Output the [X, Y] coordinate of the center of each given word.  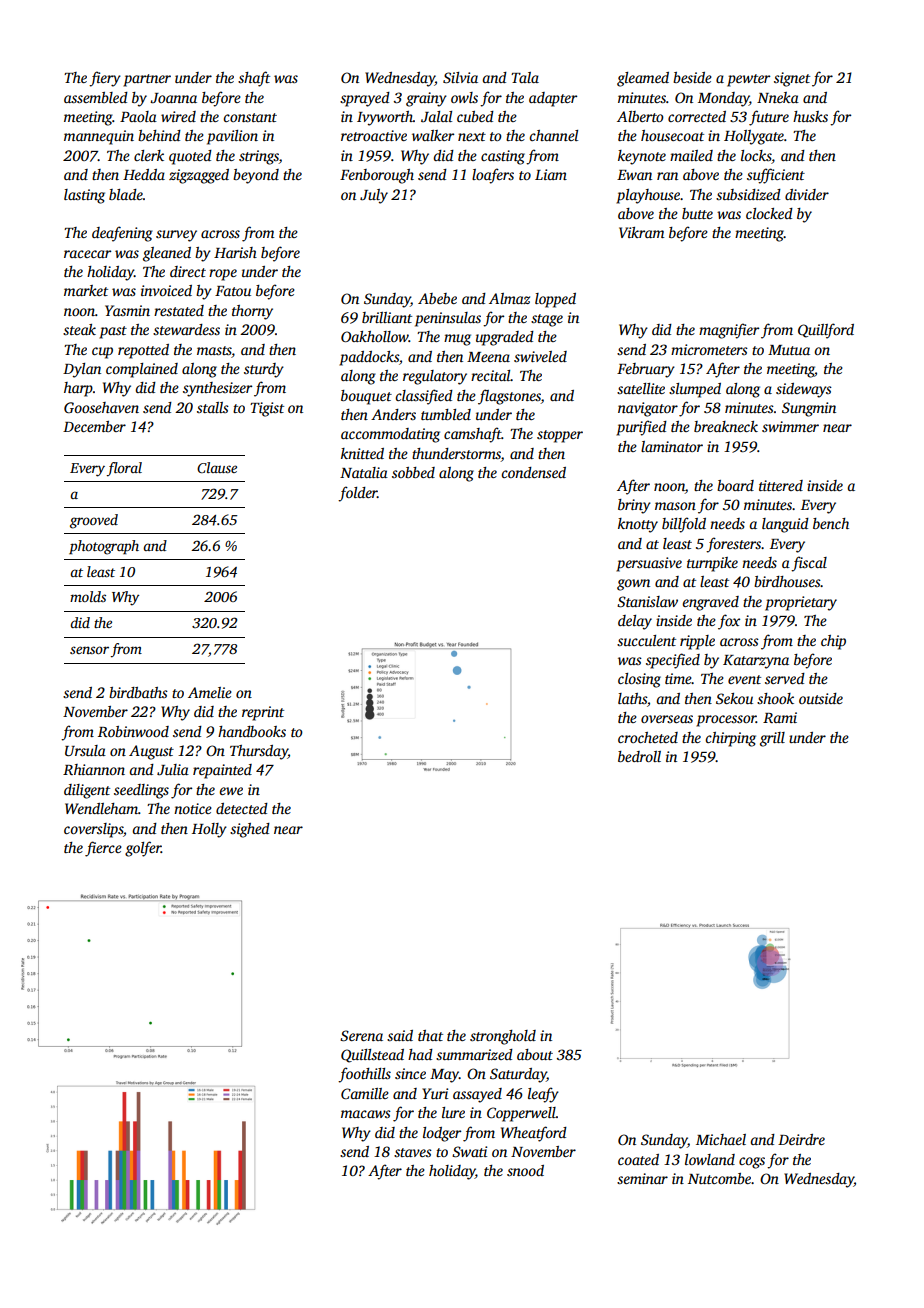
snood [525, 1170]
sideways [804, 390]
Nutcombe [719, 1178]
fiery [105, 79]
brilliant [387, 317]
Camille [365, 1093]
